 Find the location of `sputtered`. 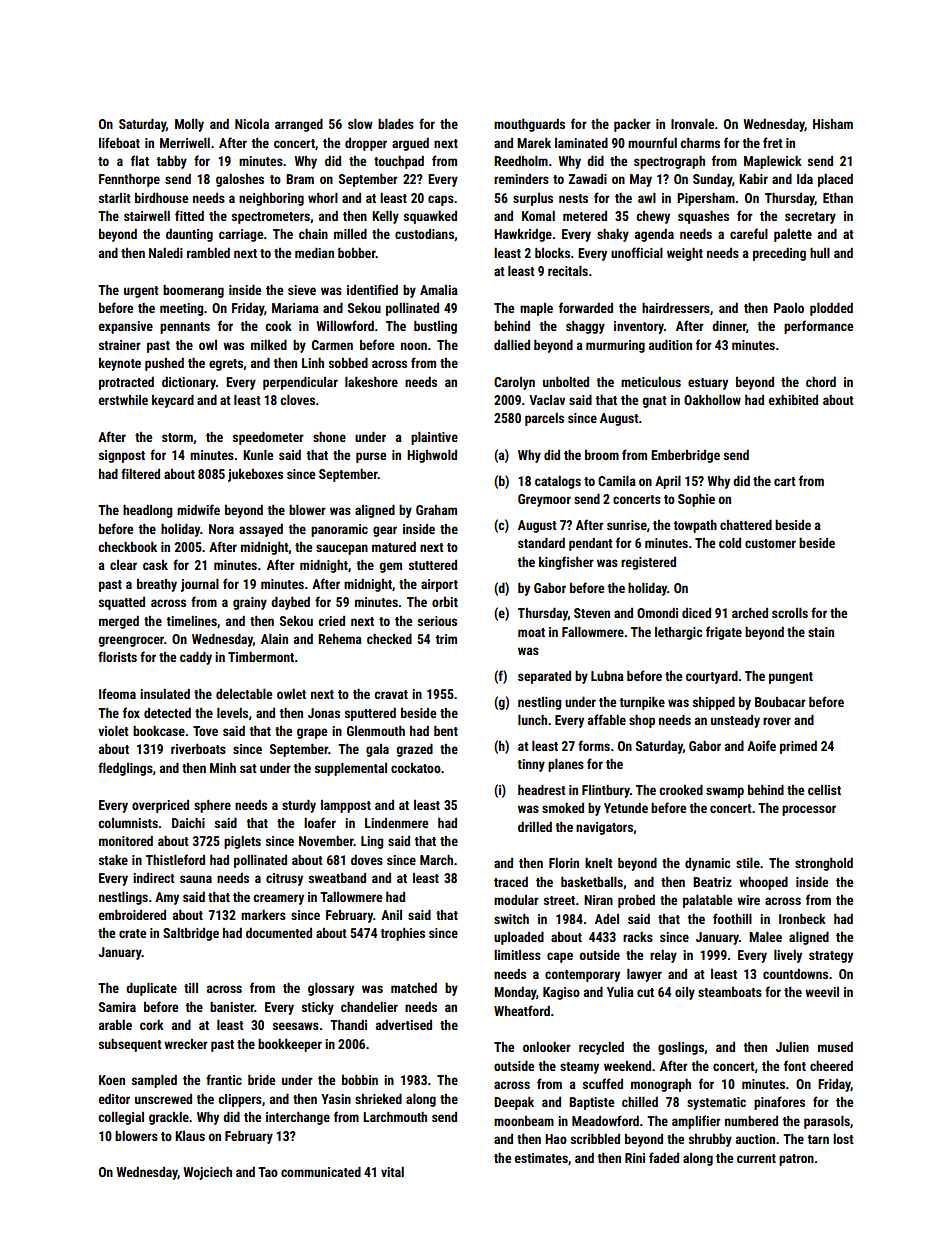

sputtered is located at coordinates (370, 714).
